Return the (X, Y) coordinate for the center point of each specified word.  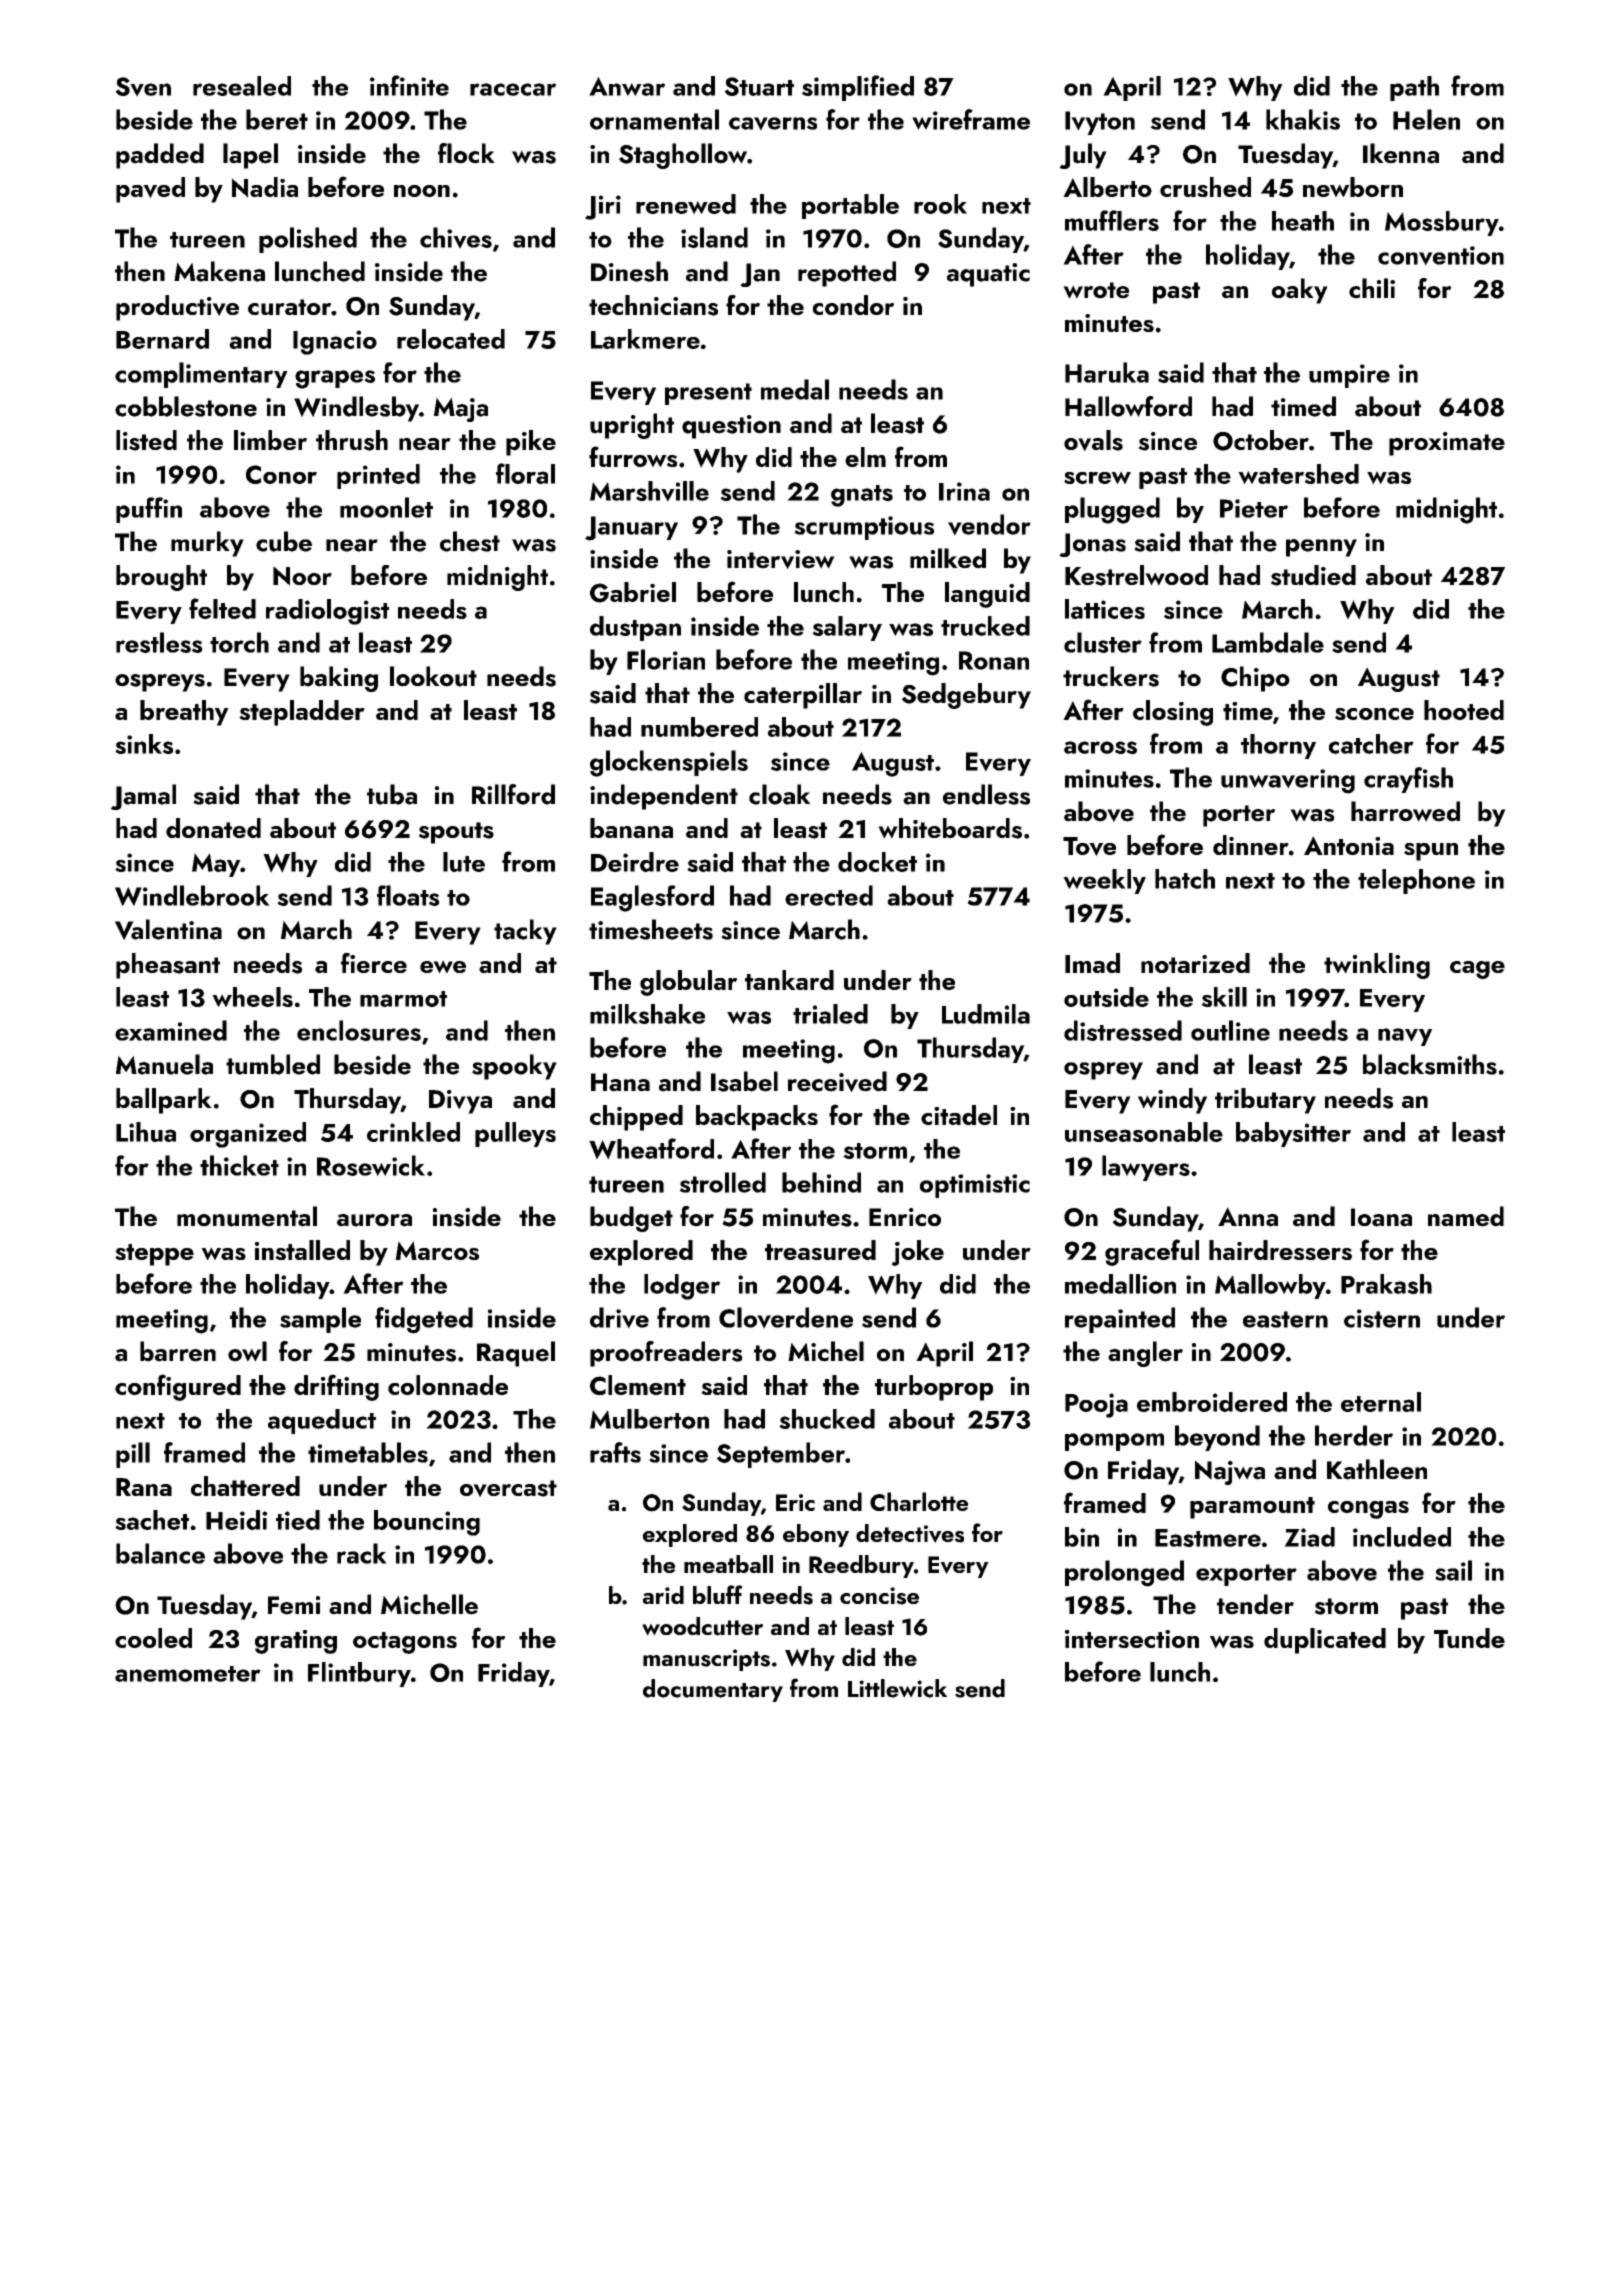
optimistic (975, 1186)
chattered (245, 1486)
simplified (858, 88)
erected (829, 895)
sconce (1374, 714)
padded (160, 156)
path (1414, 88)
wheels (252, 997)
